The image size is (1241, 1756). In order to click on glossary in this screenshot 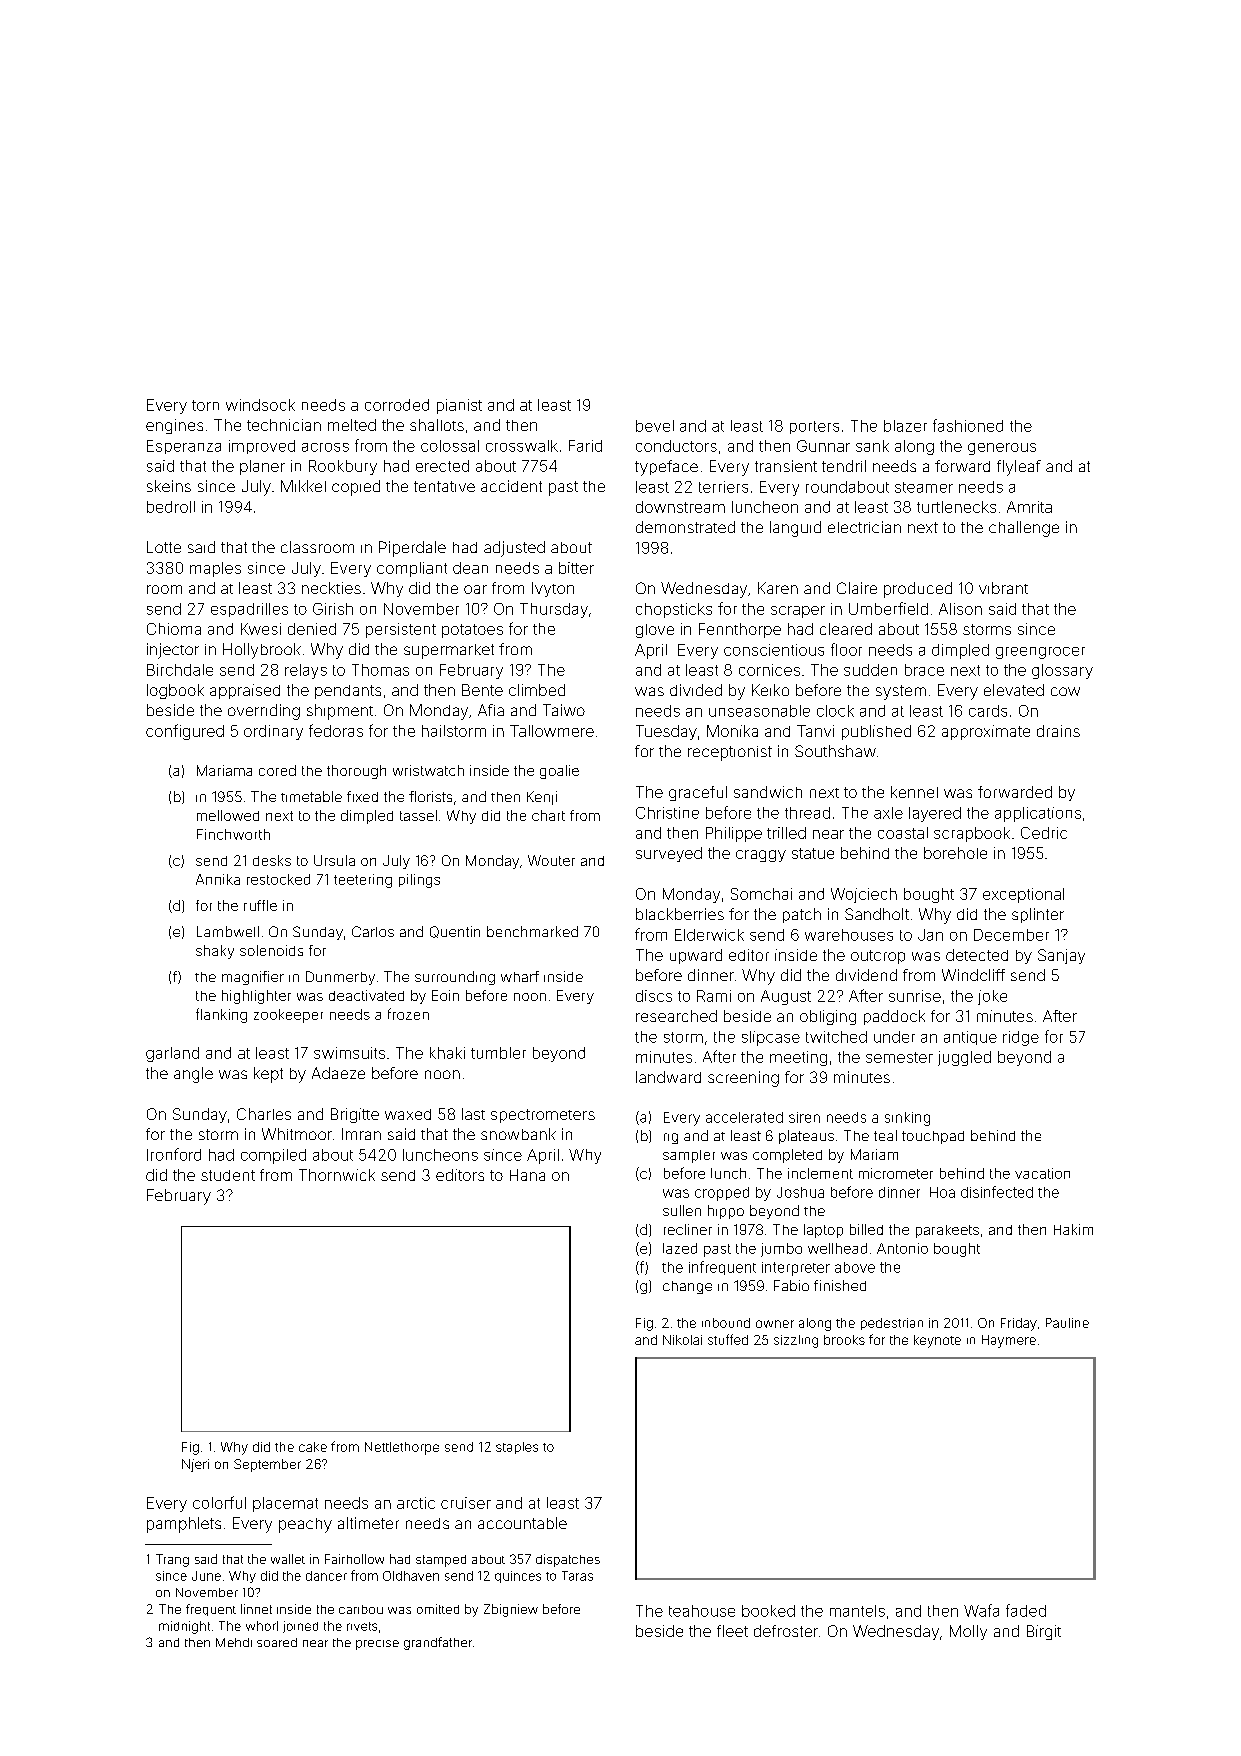, I will do `click(1062, 671)`.
